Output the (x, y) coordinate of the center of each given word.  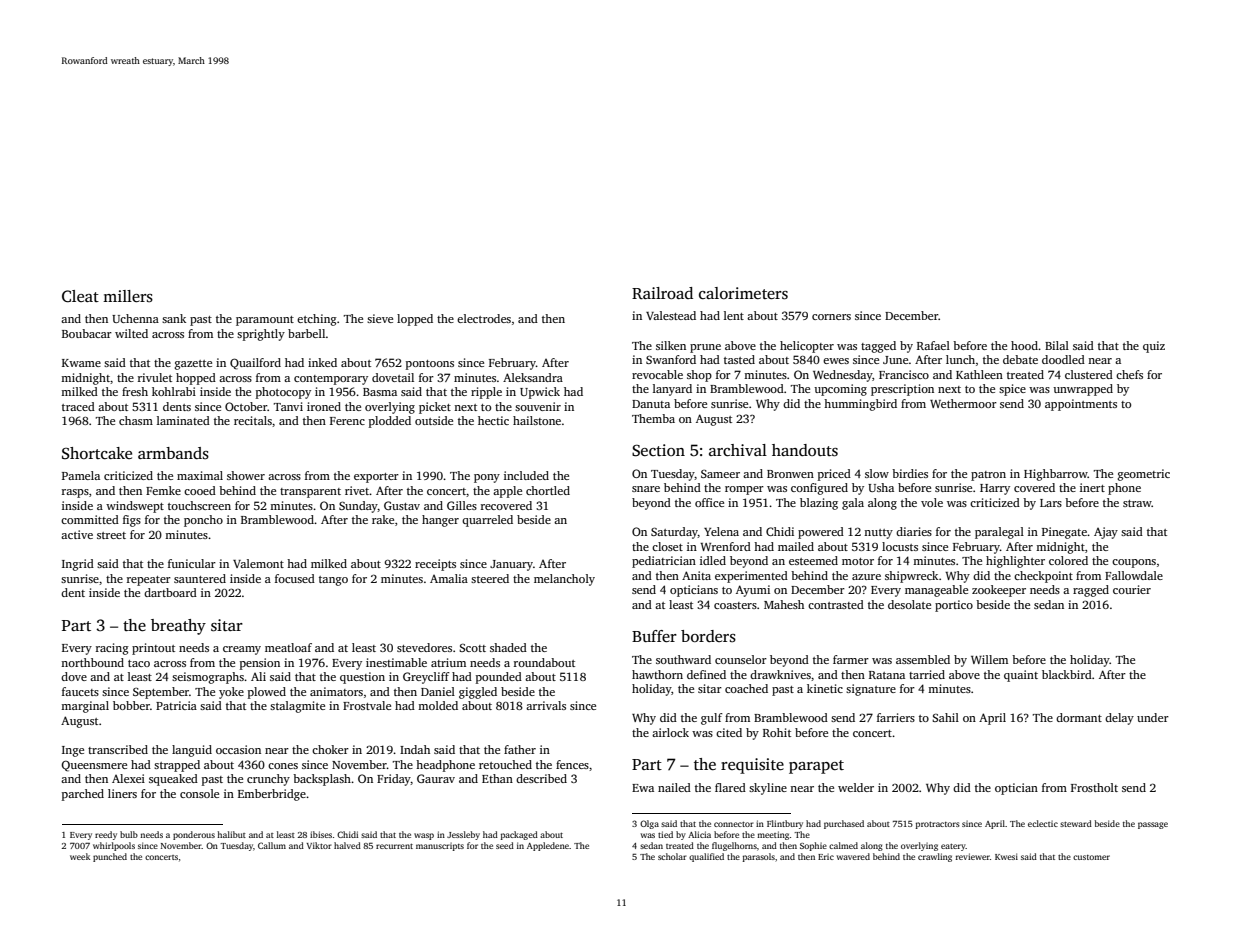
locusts (900, 546)
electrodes (484, 318)
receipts (435, 565)
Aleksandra (533, 377)
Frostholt (1094, 787)
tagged (878, 347)
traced (78, 406)
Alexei (128, 778)
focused (295, 578)
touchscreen (199, 505)
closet (667, 546)
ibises (321, 834)
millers (128, 296)
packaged (519, 835)
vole (932, 502)
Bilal (1057, 345)
